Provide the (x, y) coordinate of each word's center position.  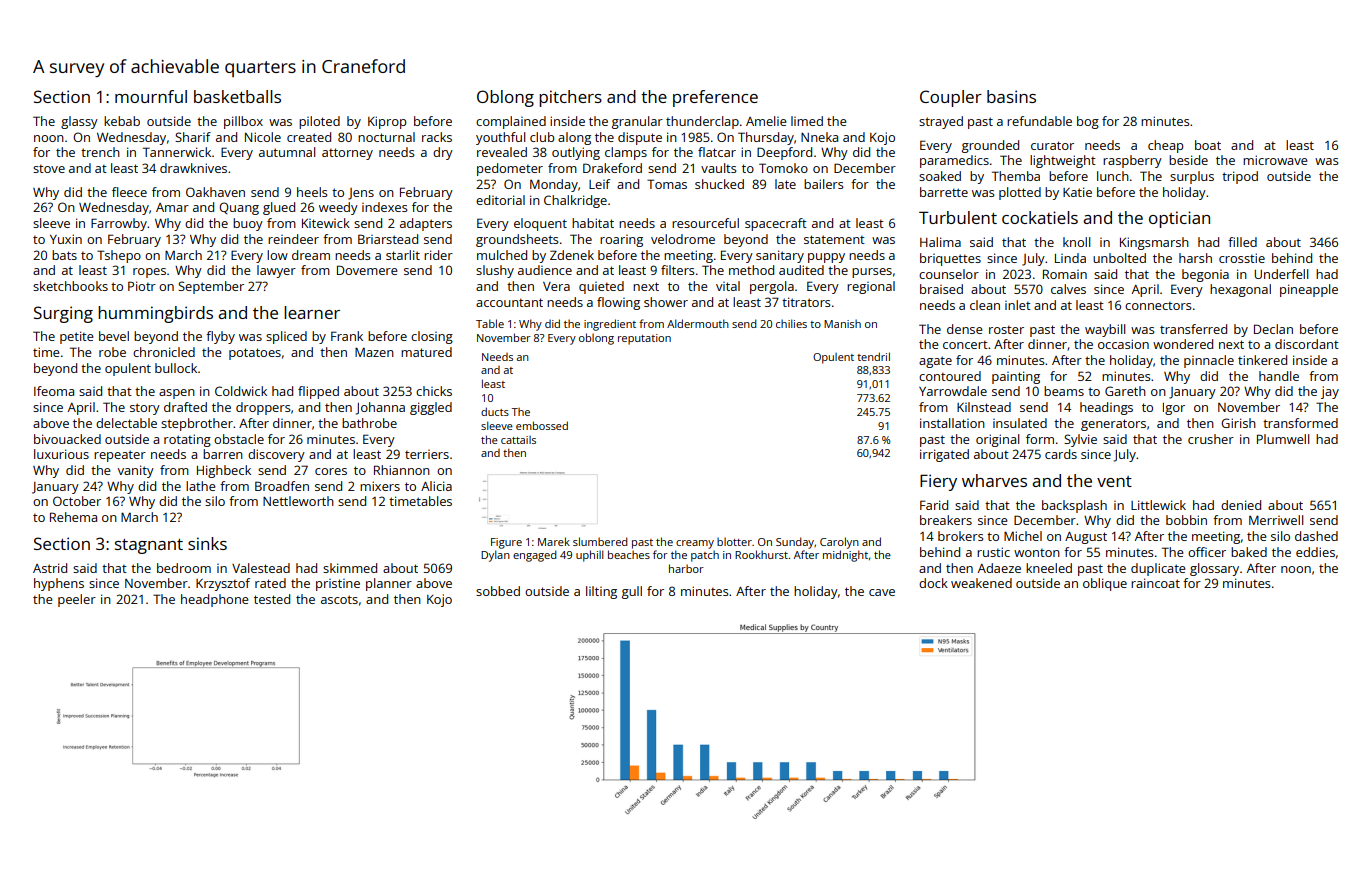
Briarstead (388, 239)
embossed (542, 425)
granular (637, 122)
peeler (77, 600)
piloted (319, 122)
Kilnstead (984, 407)
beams (1064, 391)
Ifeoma (54, 391)
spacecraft (776, 224)
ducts (495, 411)
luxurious (61, 454)
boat (1208, 145)
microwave (1275, 160)
